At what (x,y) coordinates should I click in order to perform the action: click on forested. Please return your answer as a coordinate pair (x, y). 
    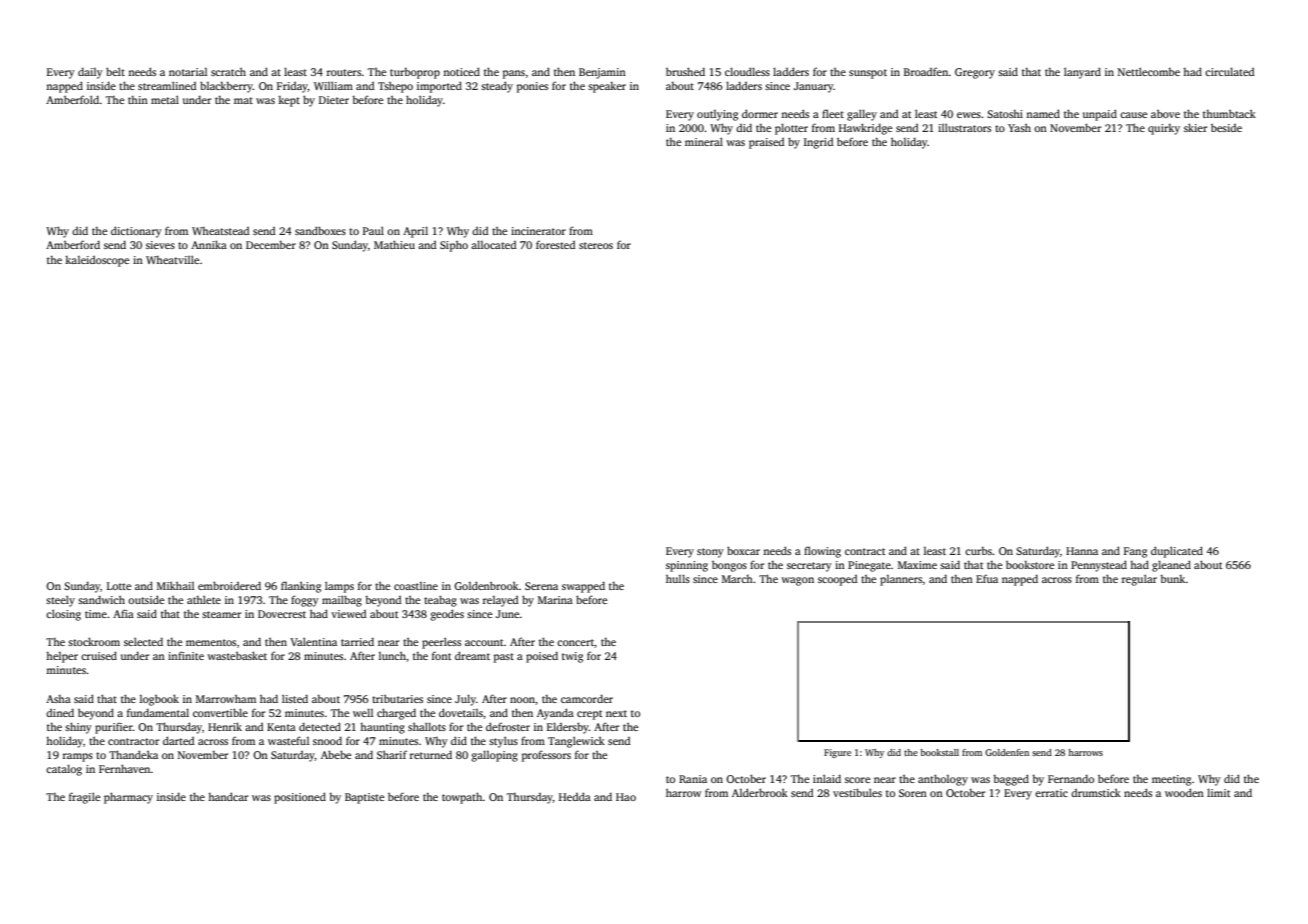
    Looking at the image, I should click on (555, 244).
